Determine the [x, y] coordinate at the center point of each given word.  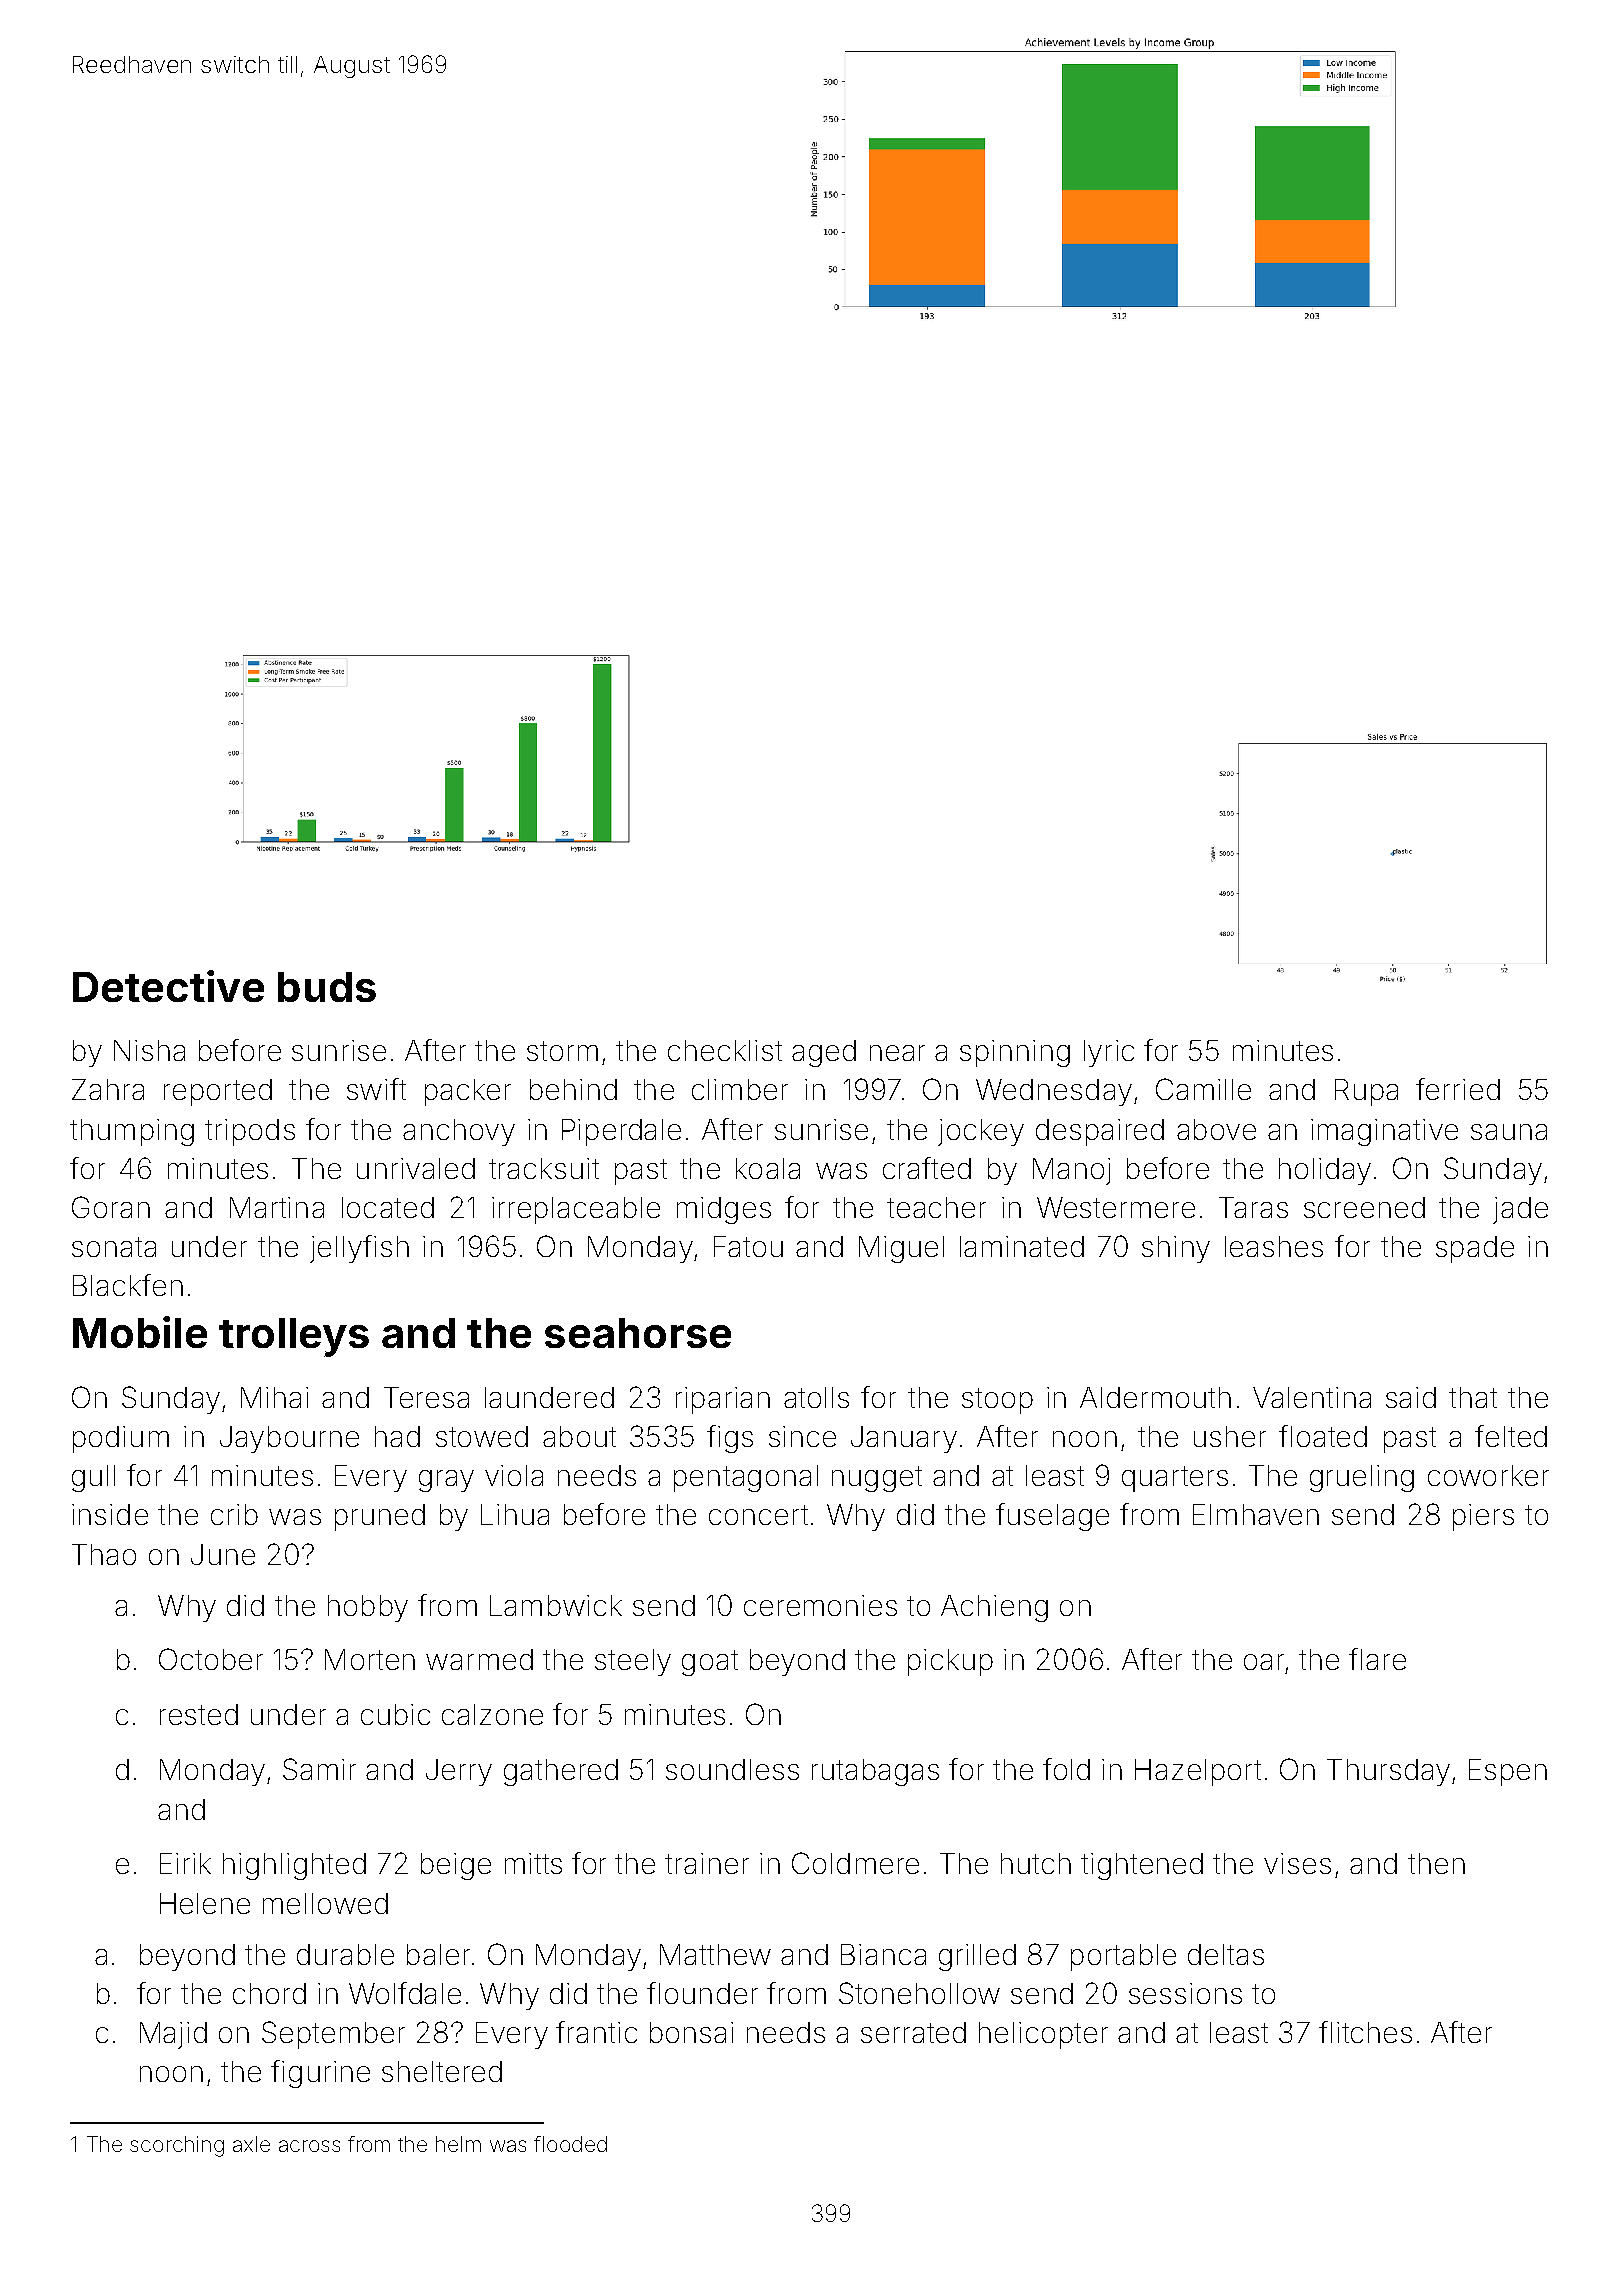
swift [376, 1089]
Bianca [883, 1954]
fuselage [1052, 1517]
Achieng [994, 1608]
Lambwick [556, 1605]
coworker [1488, 1475]
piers [1483, 1517]
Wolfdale [405, 1993]
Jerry [459, 1772]
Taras [1253, 1207]
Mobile [140, 1332]
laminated [1022, 1246]
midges [724, 1210]
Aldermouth [1155, 1397]
